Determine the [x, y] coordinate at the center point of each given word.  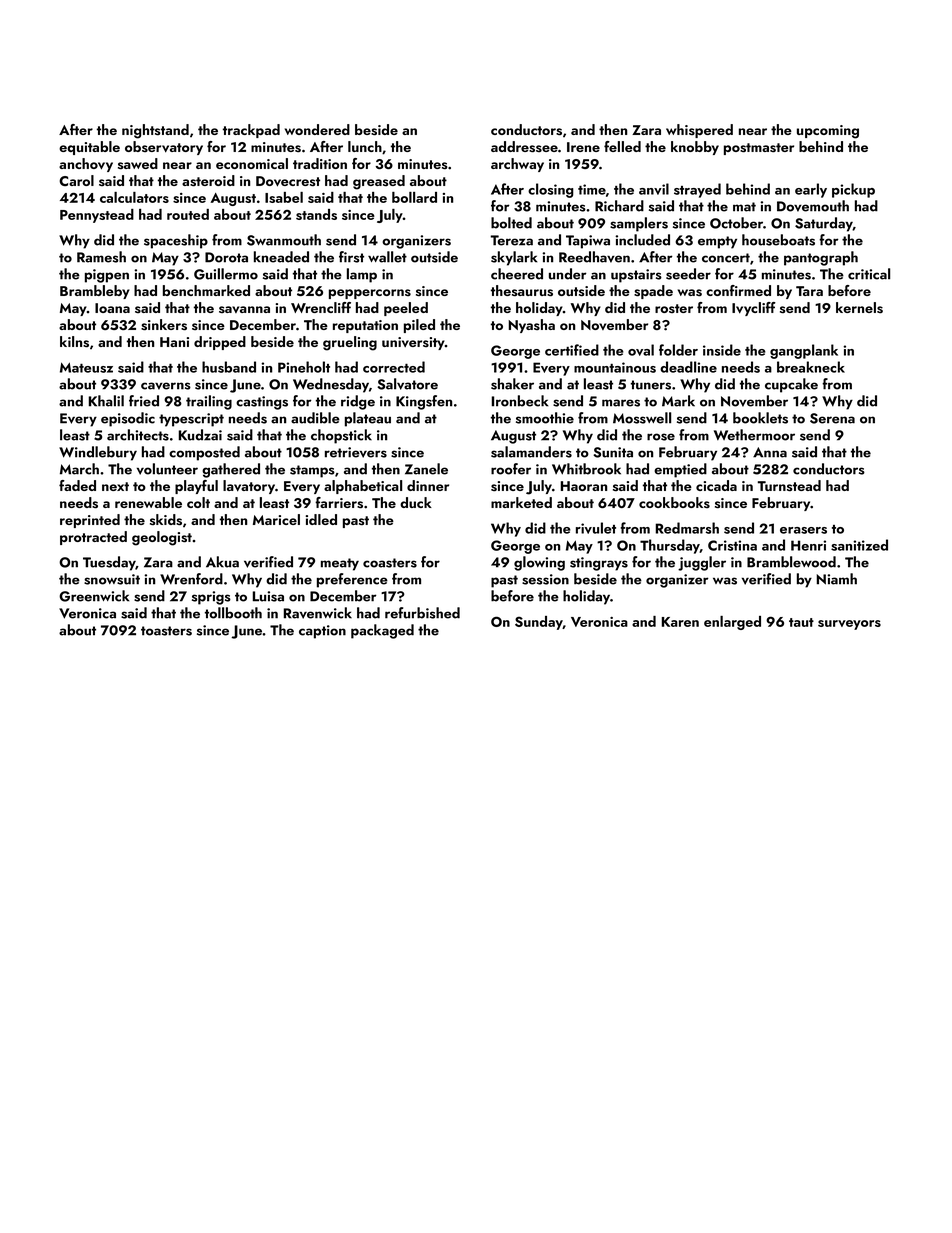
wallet [387, 257]
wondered [317, 129]
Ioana [112, 308]
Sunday [539, 623]
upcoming [828, 132]
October [736, 223]
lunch [365, 146]
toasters [166, 631]
